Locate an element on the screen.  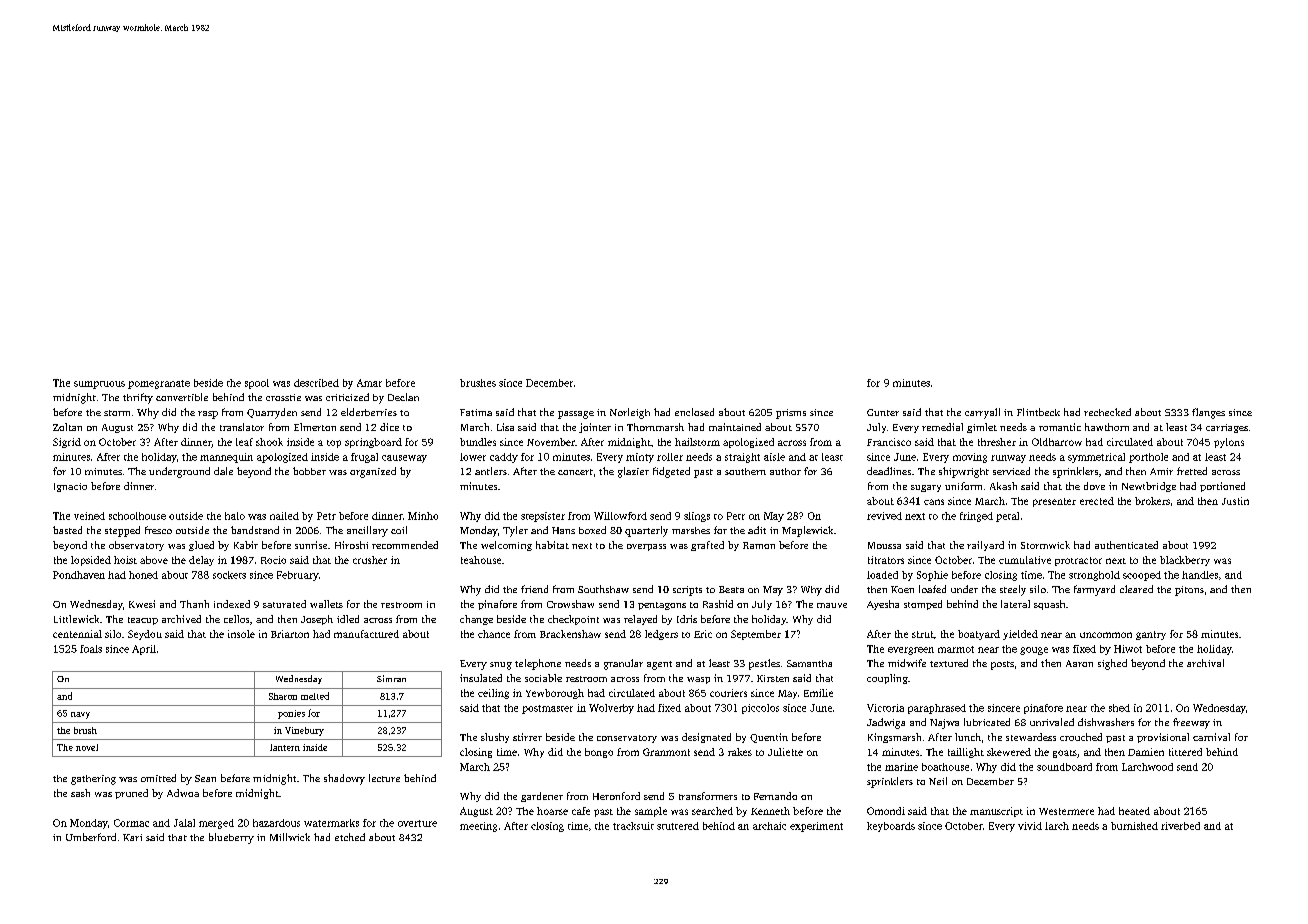
change is located at coordinates (476, 620).
